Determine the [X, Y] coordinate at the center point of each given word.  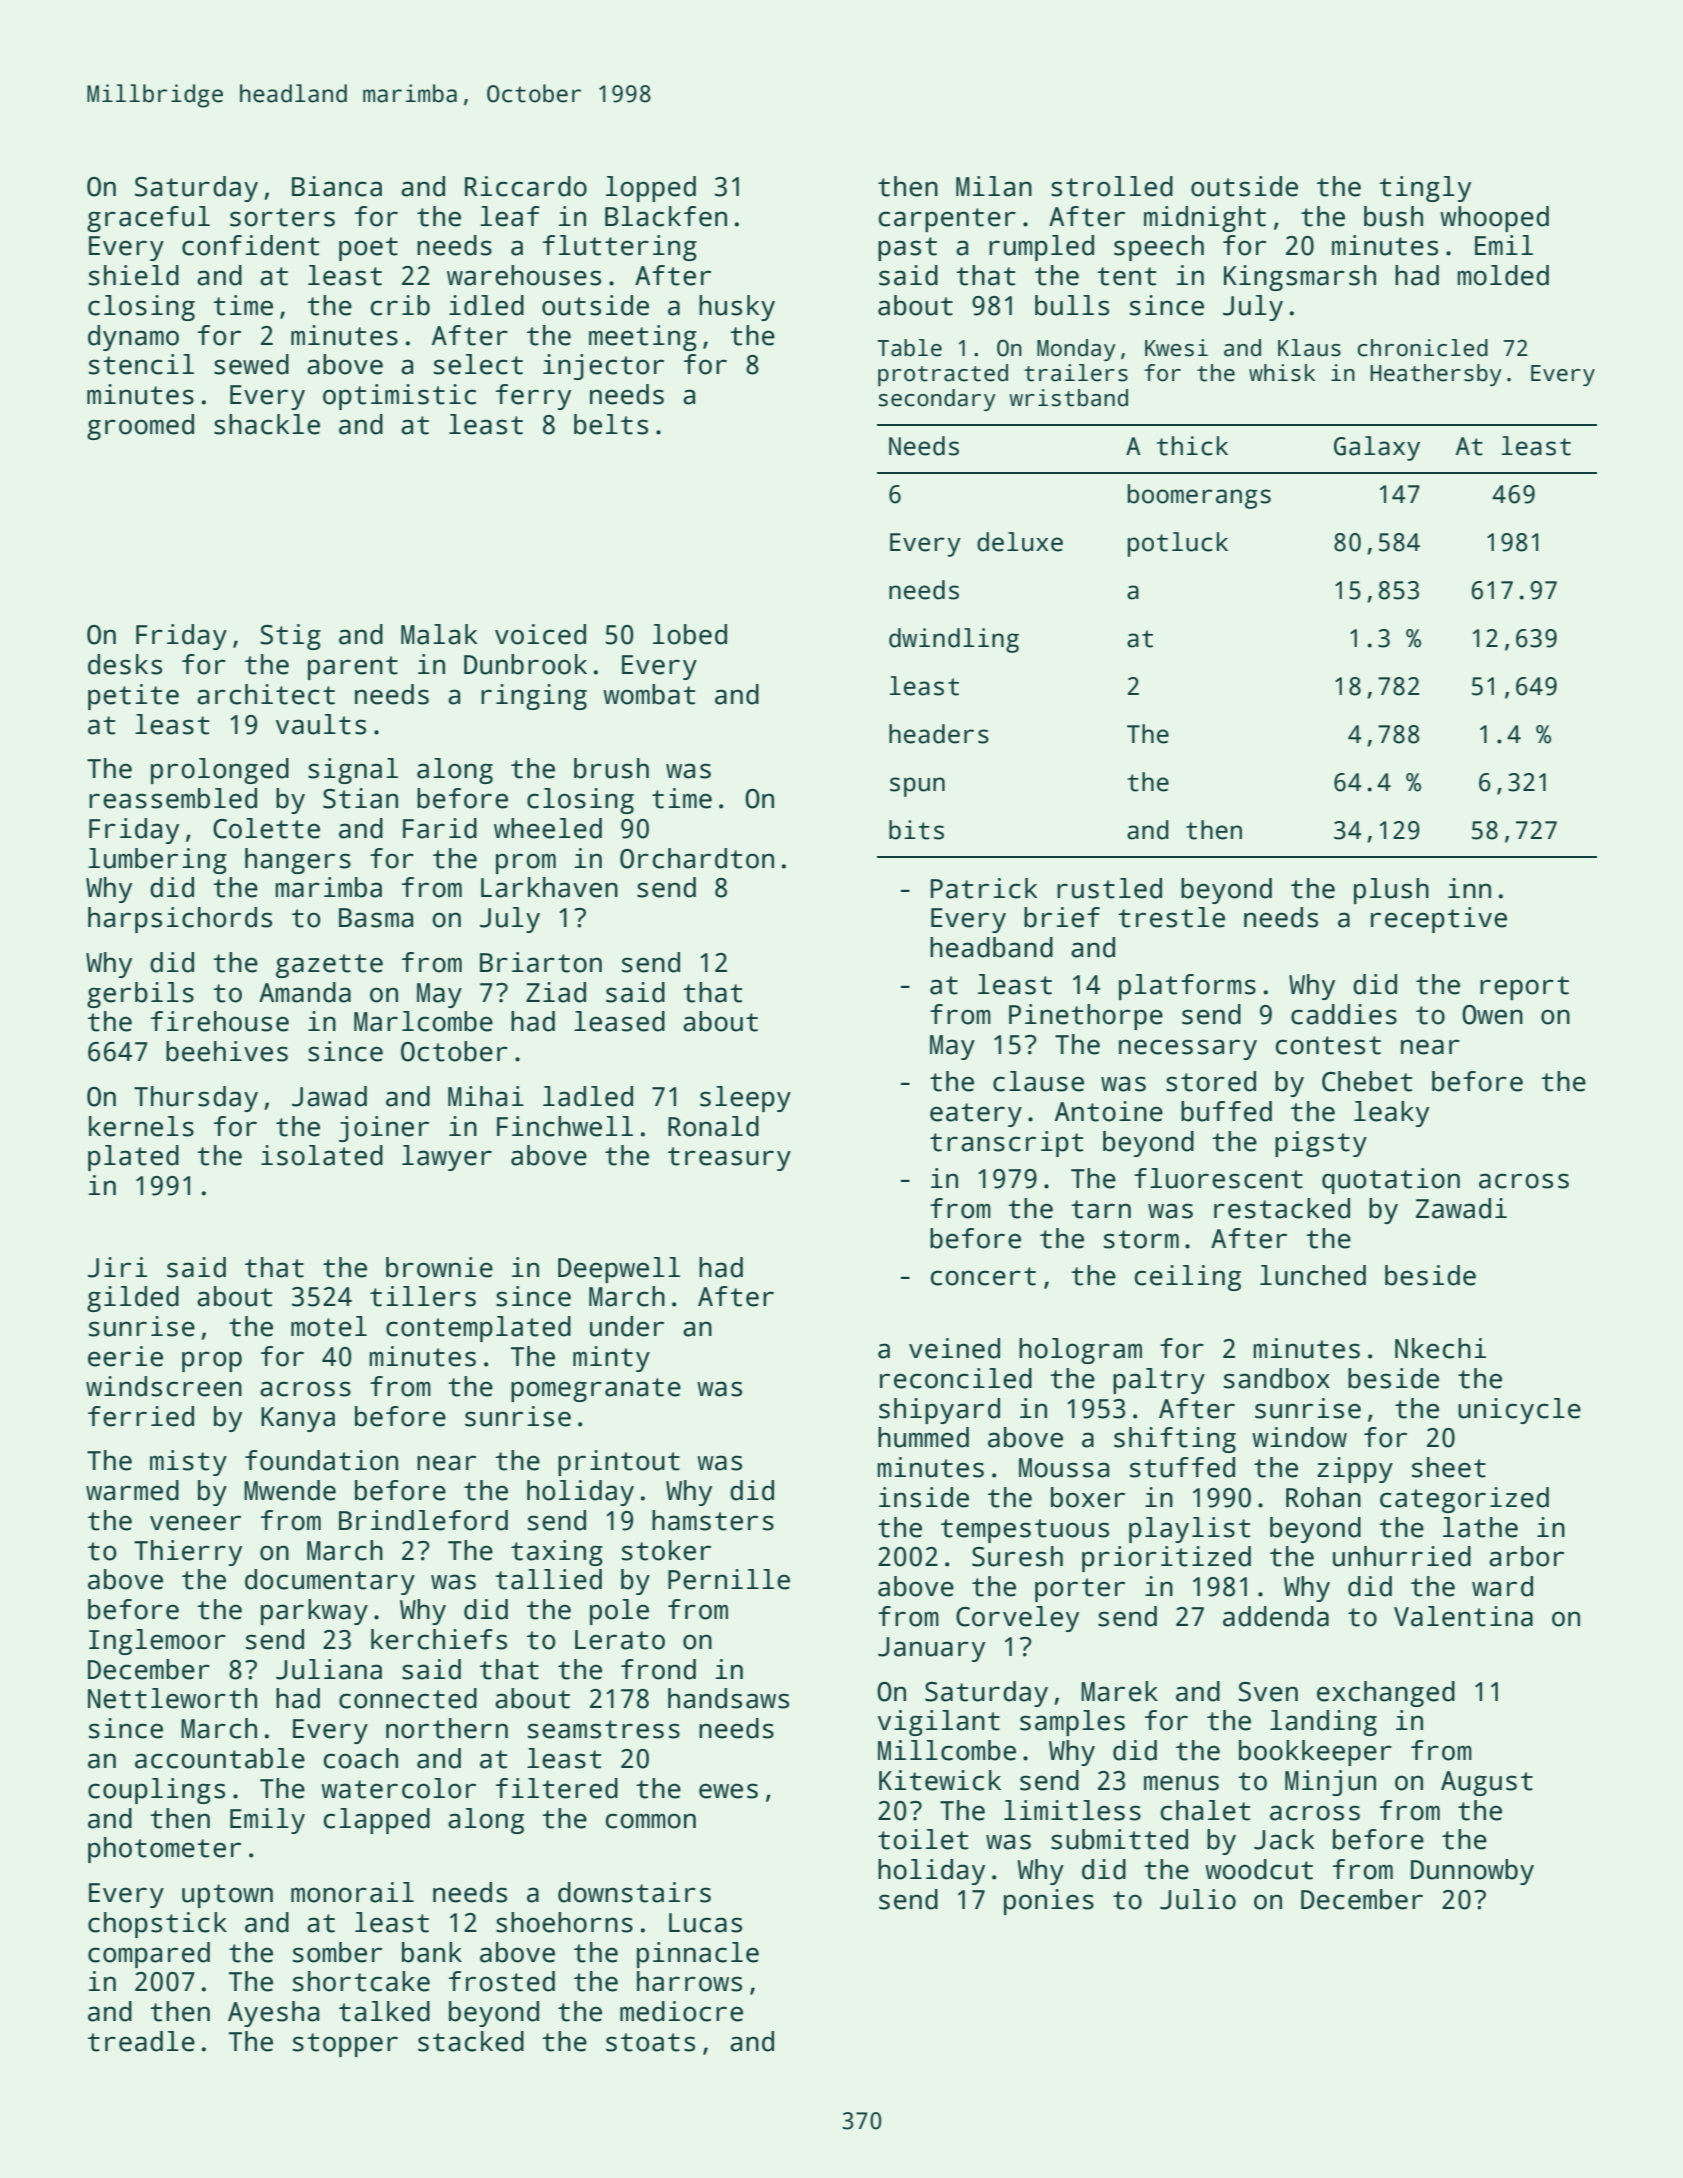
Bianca [337, 186]
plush [1391, 891]
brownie [439, 1267]
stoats [650, 2042]
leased [619, 1021]
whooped [1494, 219]
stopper [345, 2045]
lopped [651, 189]
